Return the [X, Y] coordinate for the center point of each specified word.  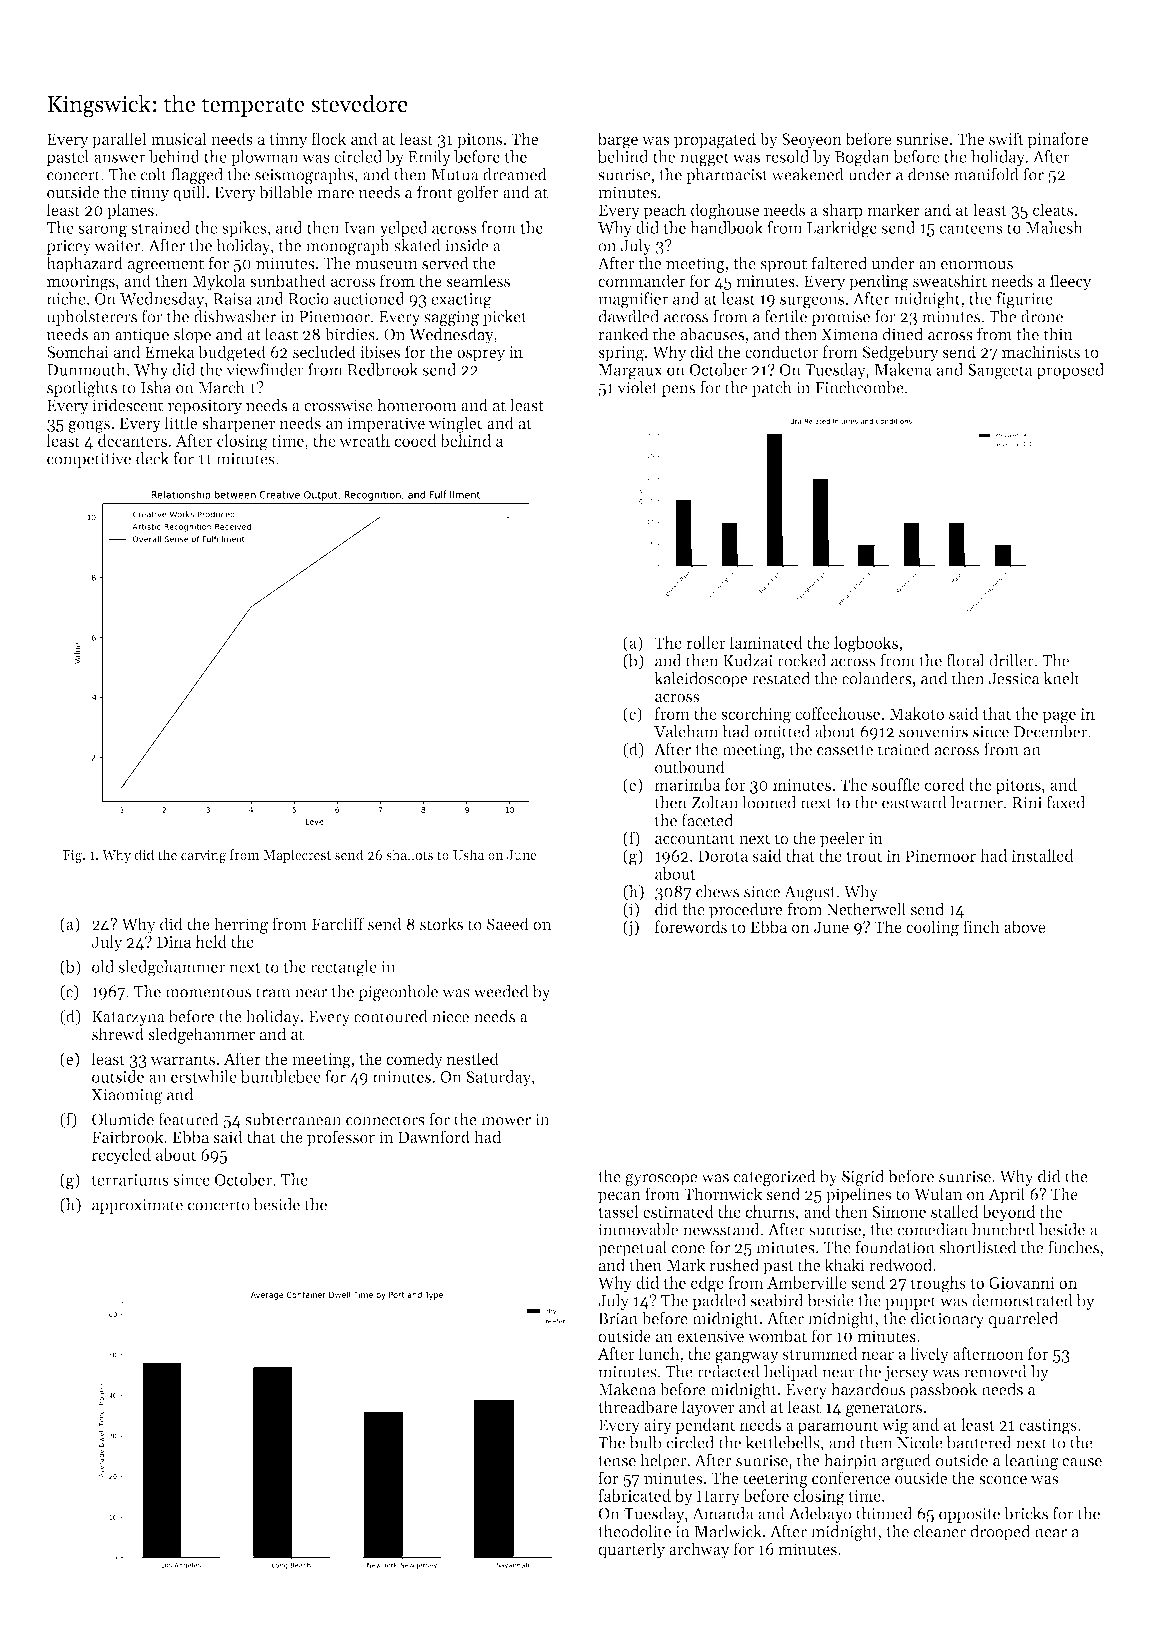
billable [286, 192]
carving [203, 856]
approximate [137, 1206]
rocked [801, 660]
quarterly [631, 1550]
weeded [501, 991]
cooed [415, 440]
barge [618, 140]
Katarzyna [128, 1018]
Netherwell [866, 909]
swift [1006, 138]
